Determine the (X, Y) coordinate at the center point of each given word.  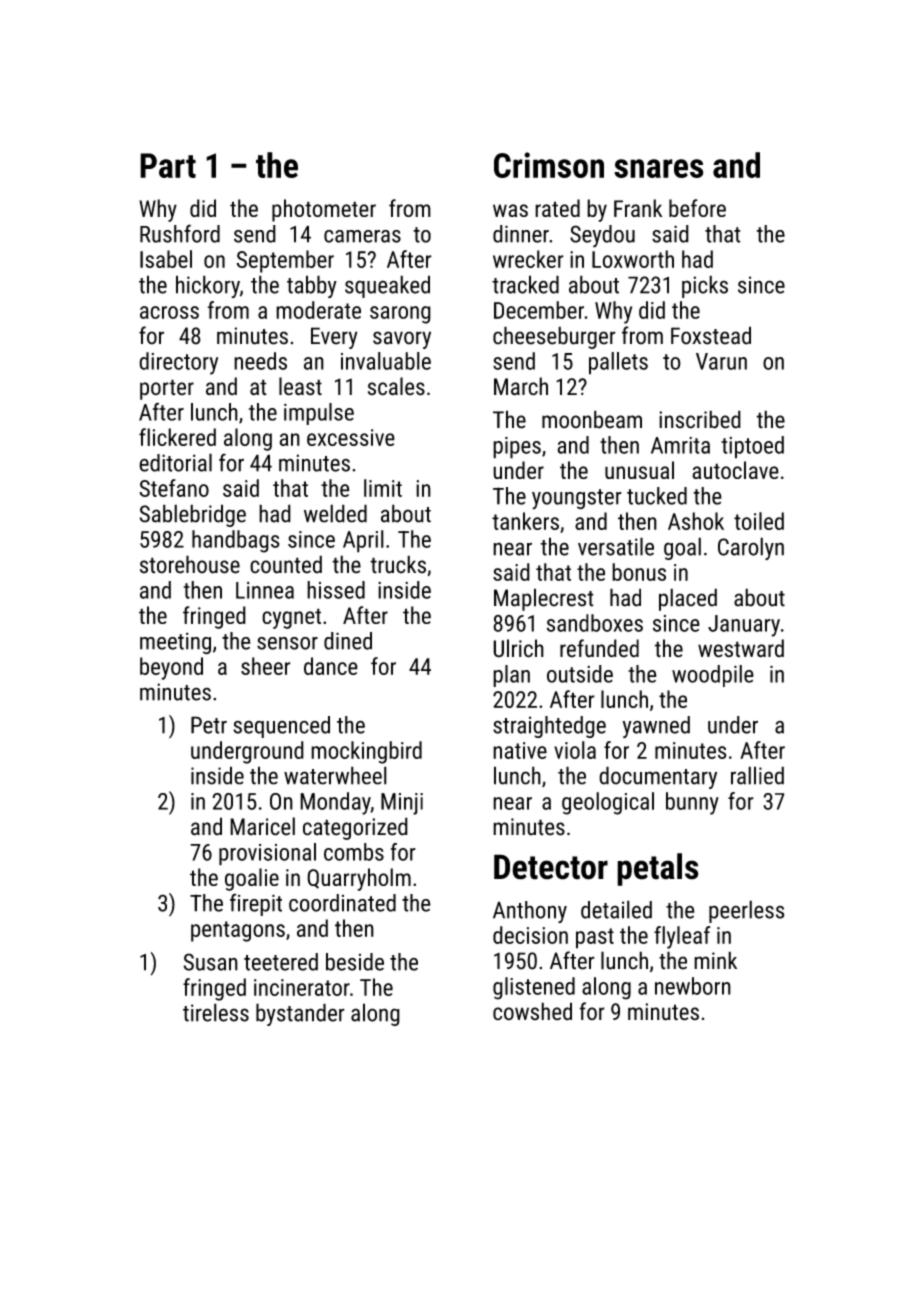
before (697, 208)
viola (575, 750)
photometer (324, 210)
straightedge (549, 727)
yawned (656, 727)
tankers (525, 521)
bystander (300, 1014)
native (520, 750)
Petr (209, 725)
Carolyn (751, 548)
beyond (171, 668)
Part (168, 165)
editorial (175, 462)
